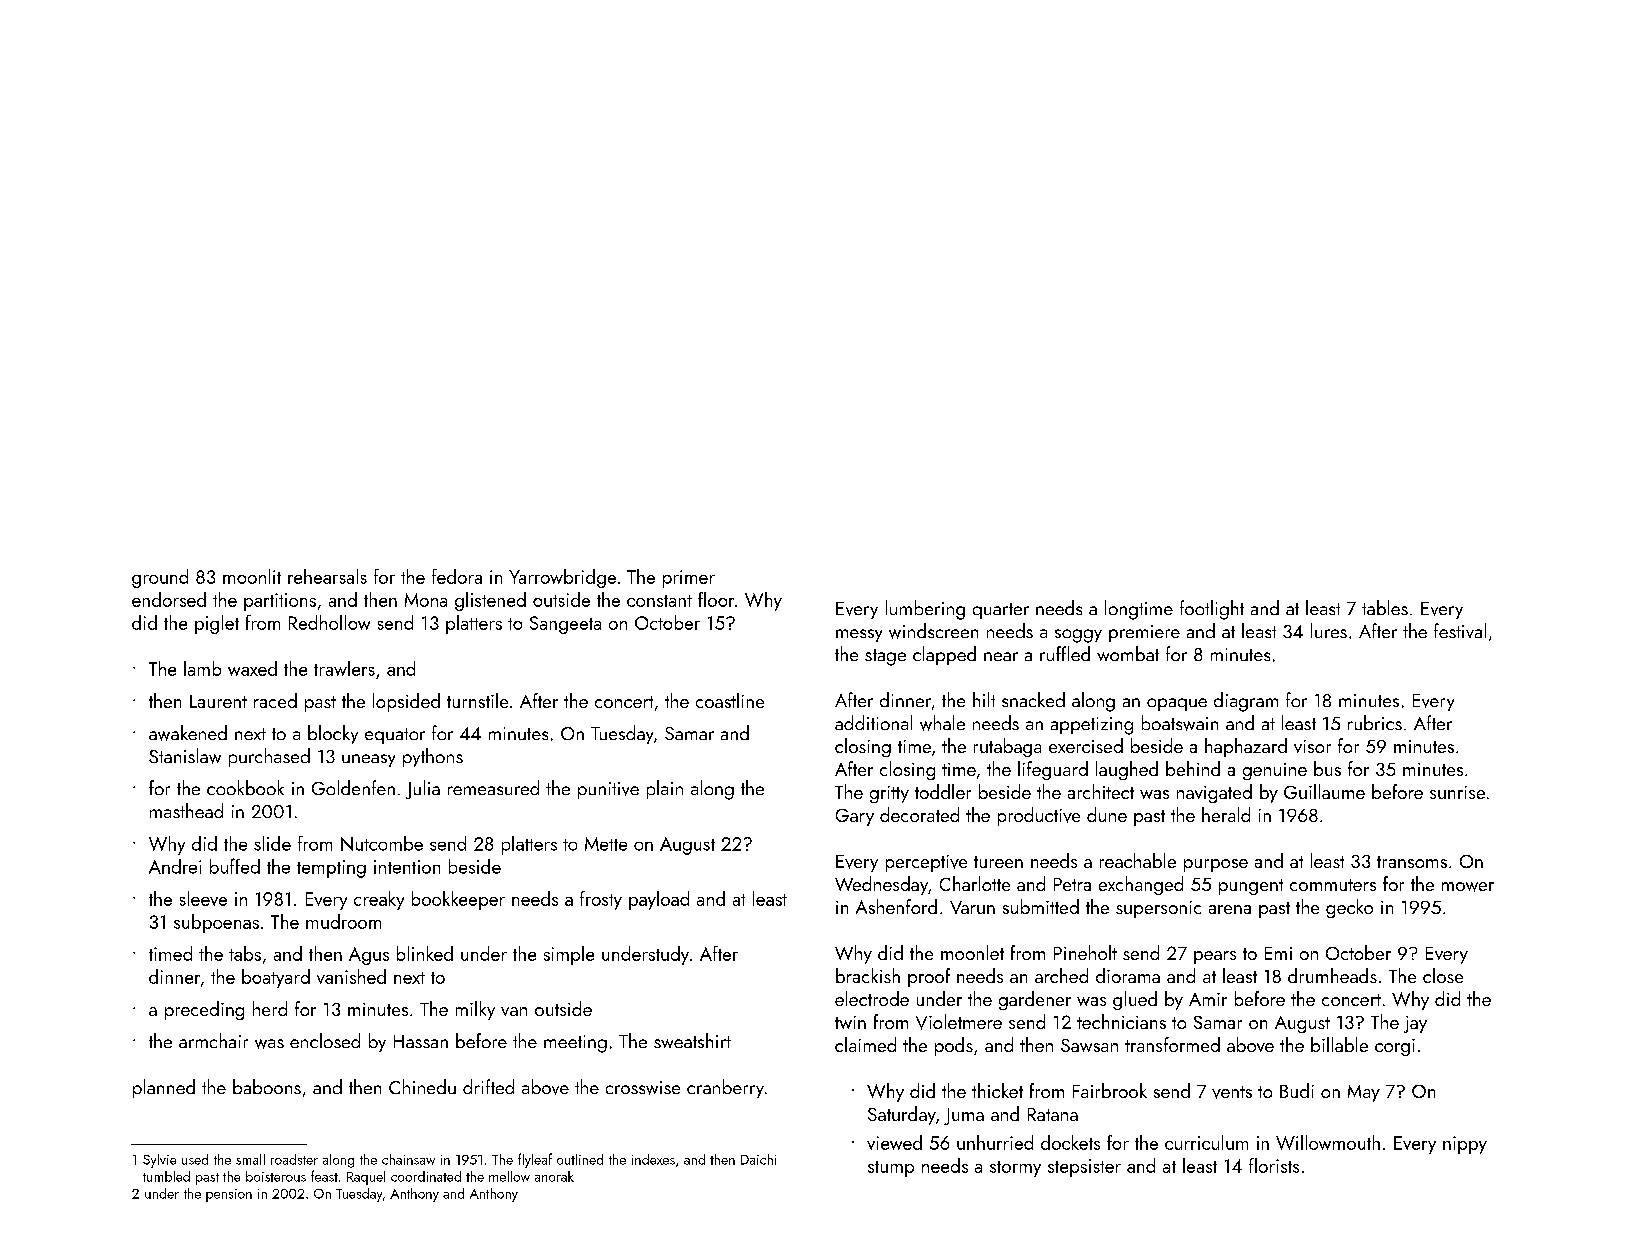 This document has height=1257, width=1627. Describe the element at coordinates (1226, 814) in the document. I see `herald` at that location.
